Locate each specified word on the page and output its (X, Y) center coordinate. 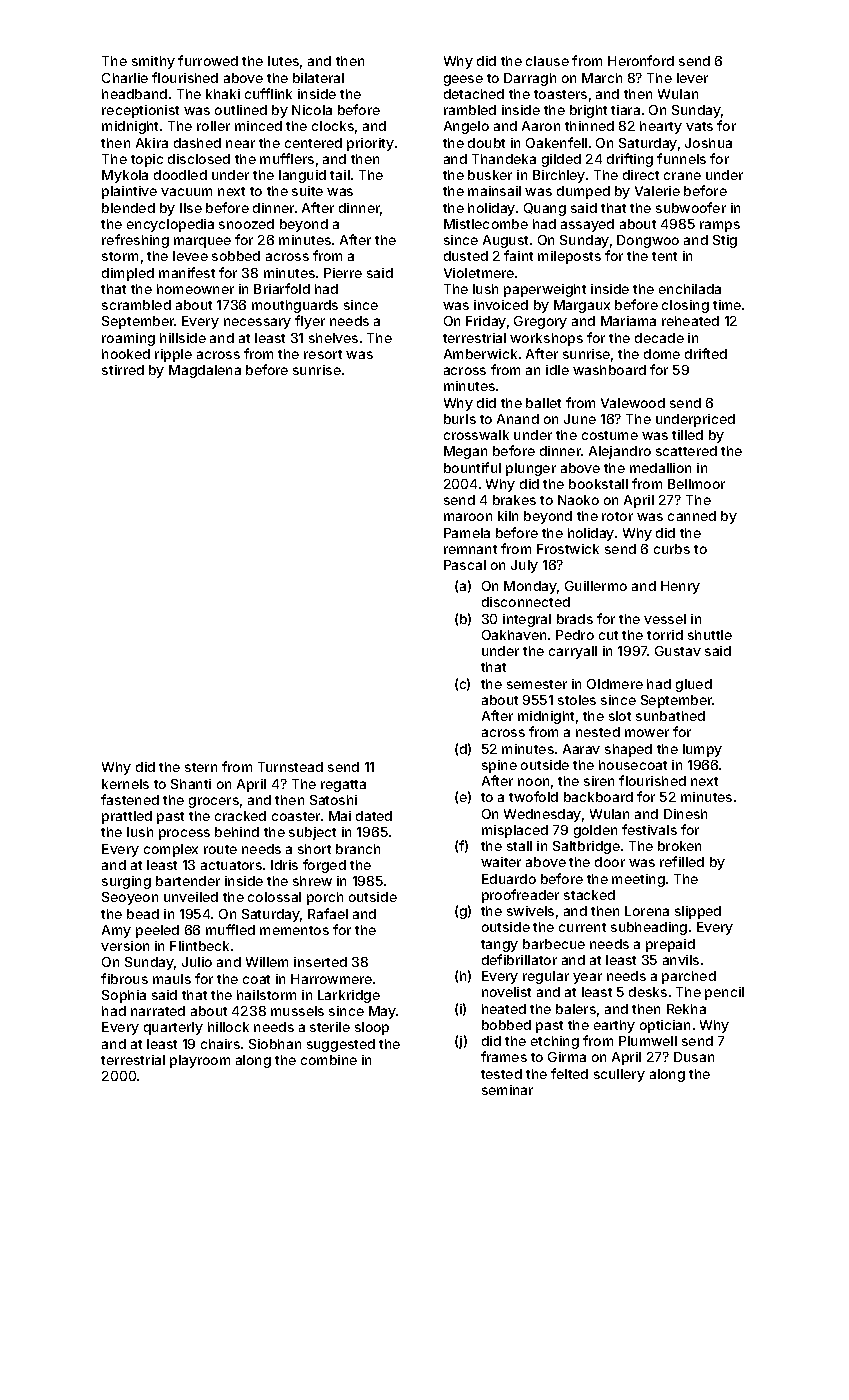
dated (374, 816)
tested (501, 1074)
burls (460, 419)
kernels (125, 784)
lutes (283, 61)
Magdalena (205, 371)
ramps (720, 226)
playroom (200, 1061)
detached (474, 94)
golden (595, 831)
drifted (706, 353)
